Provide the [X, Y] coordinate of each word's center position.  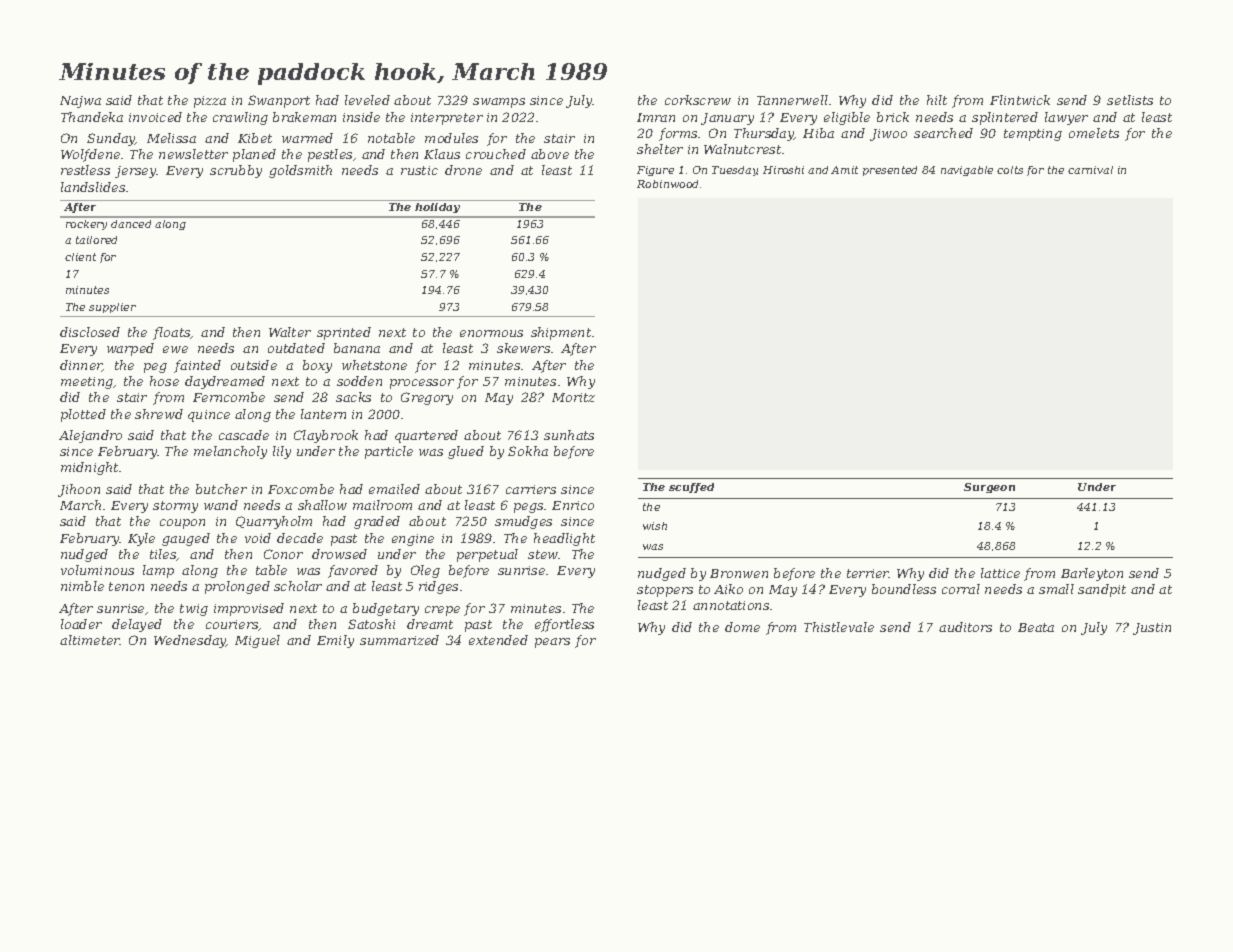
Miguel [257, 641]
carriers [531, 489]
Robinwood [667, 184]
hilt [937, 100]
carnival [1090, 170]
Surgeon [989, 488]
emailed [394, 489]
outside [254, 365]
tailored [96, 240]
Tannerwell [792, 100]
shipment [561, 333]
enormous [491, 333]
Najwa [80, 102]
